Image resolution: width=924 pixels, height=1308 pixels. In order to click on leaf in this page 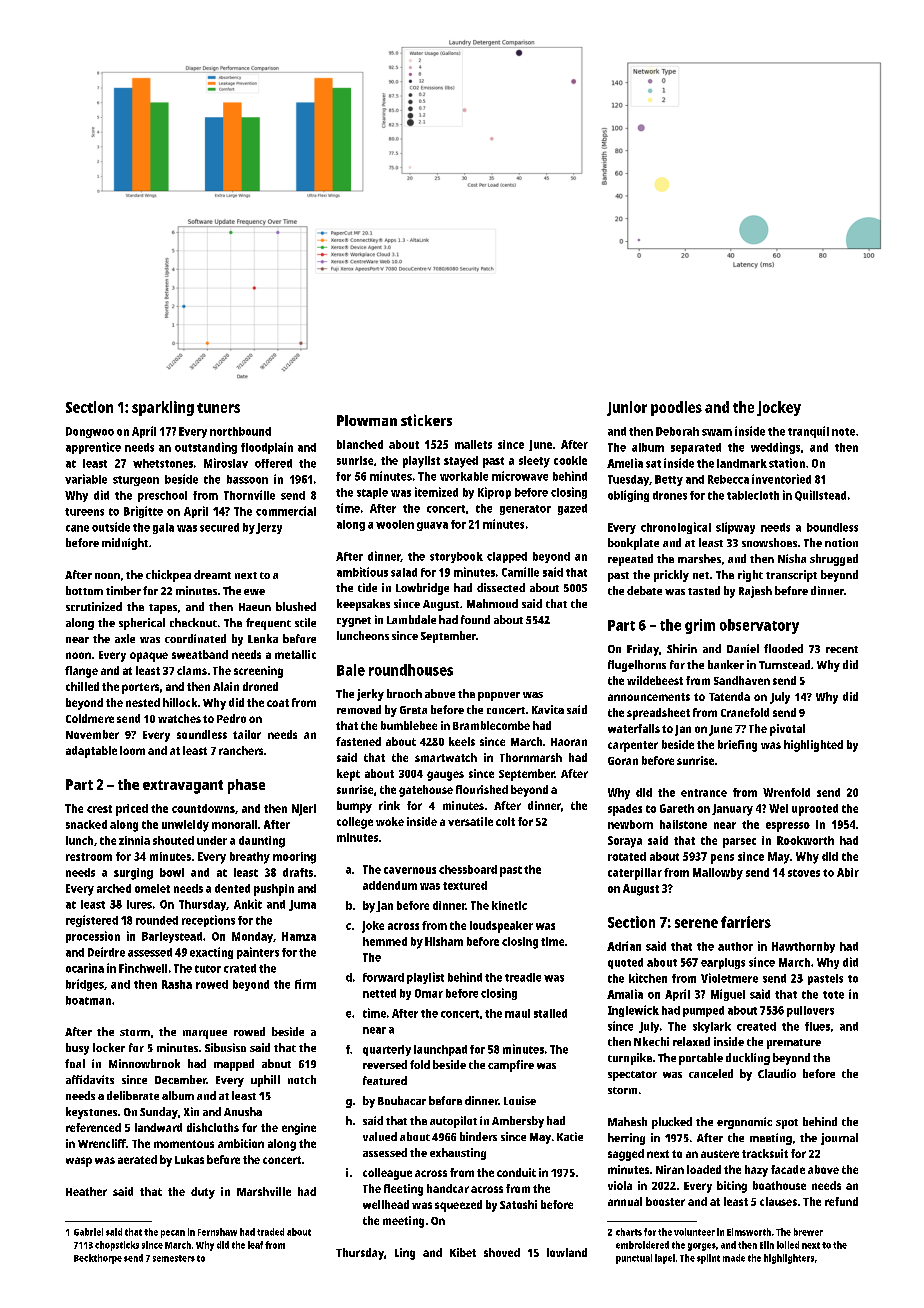, I will do `click(255, 1245)`.
